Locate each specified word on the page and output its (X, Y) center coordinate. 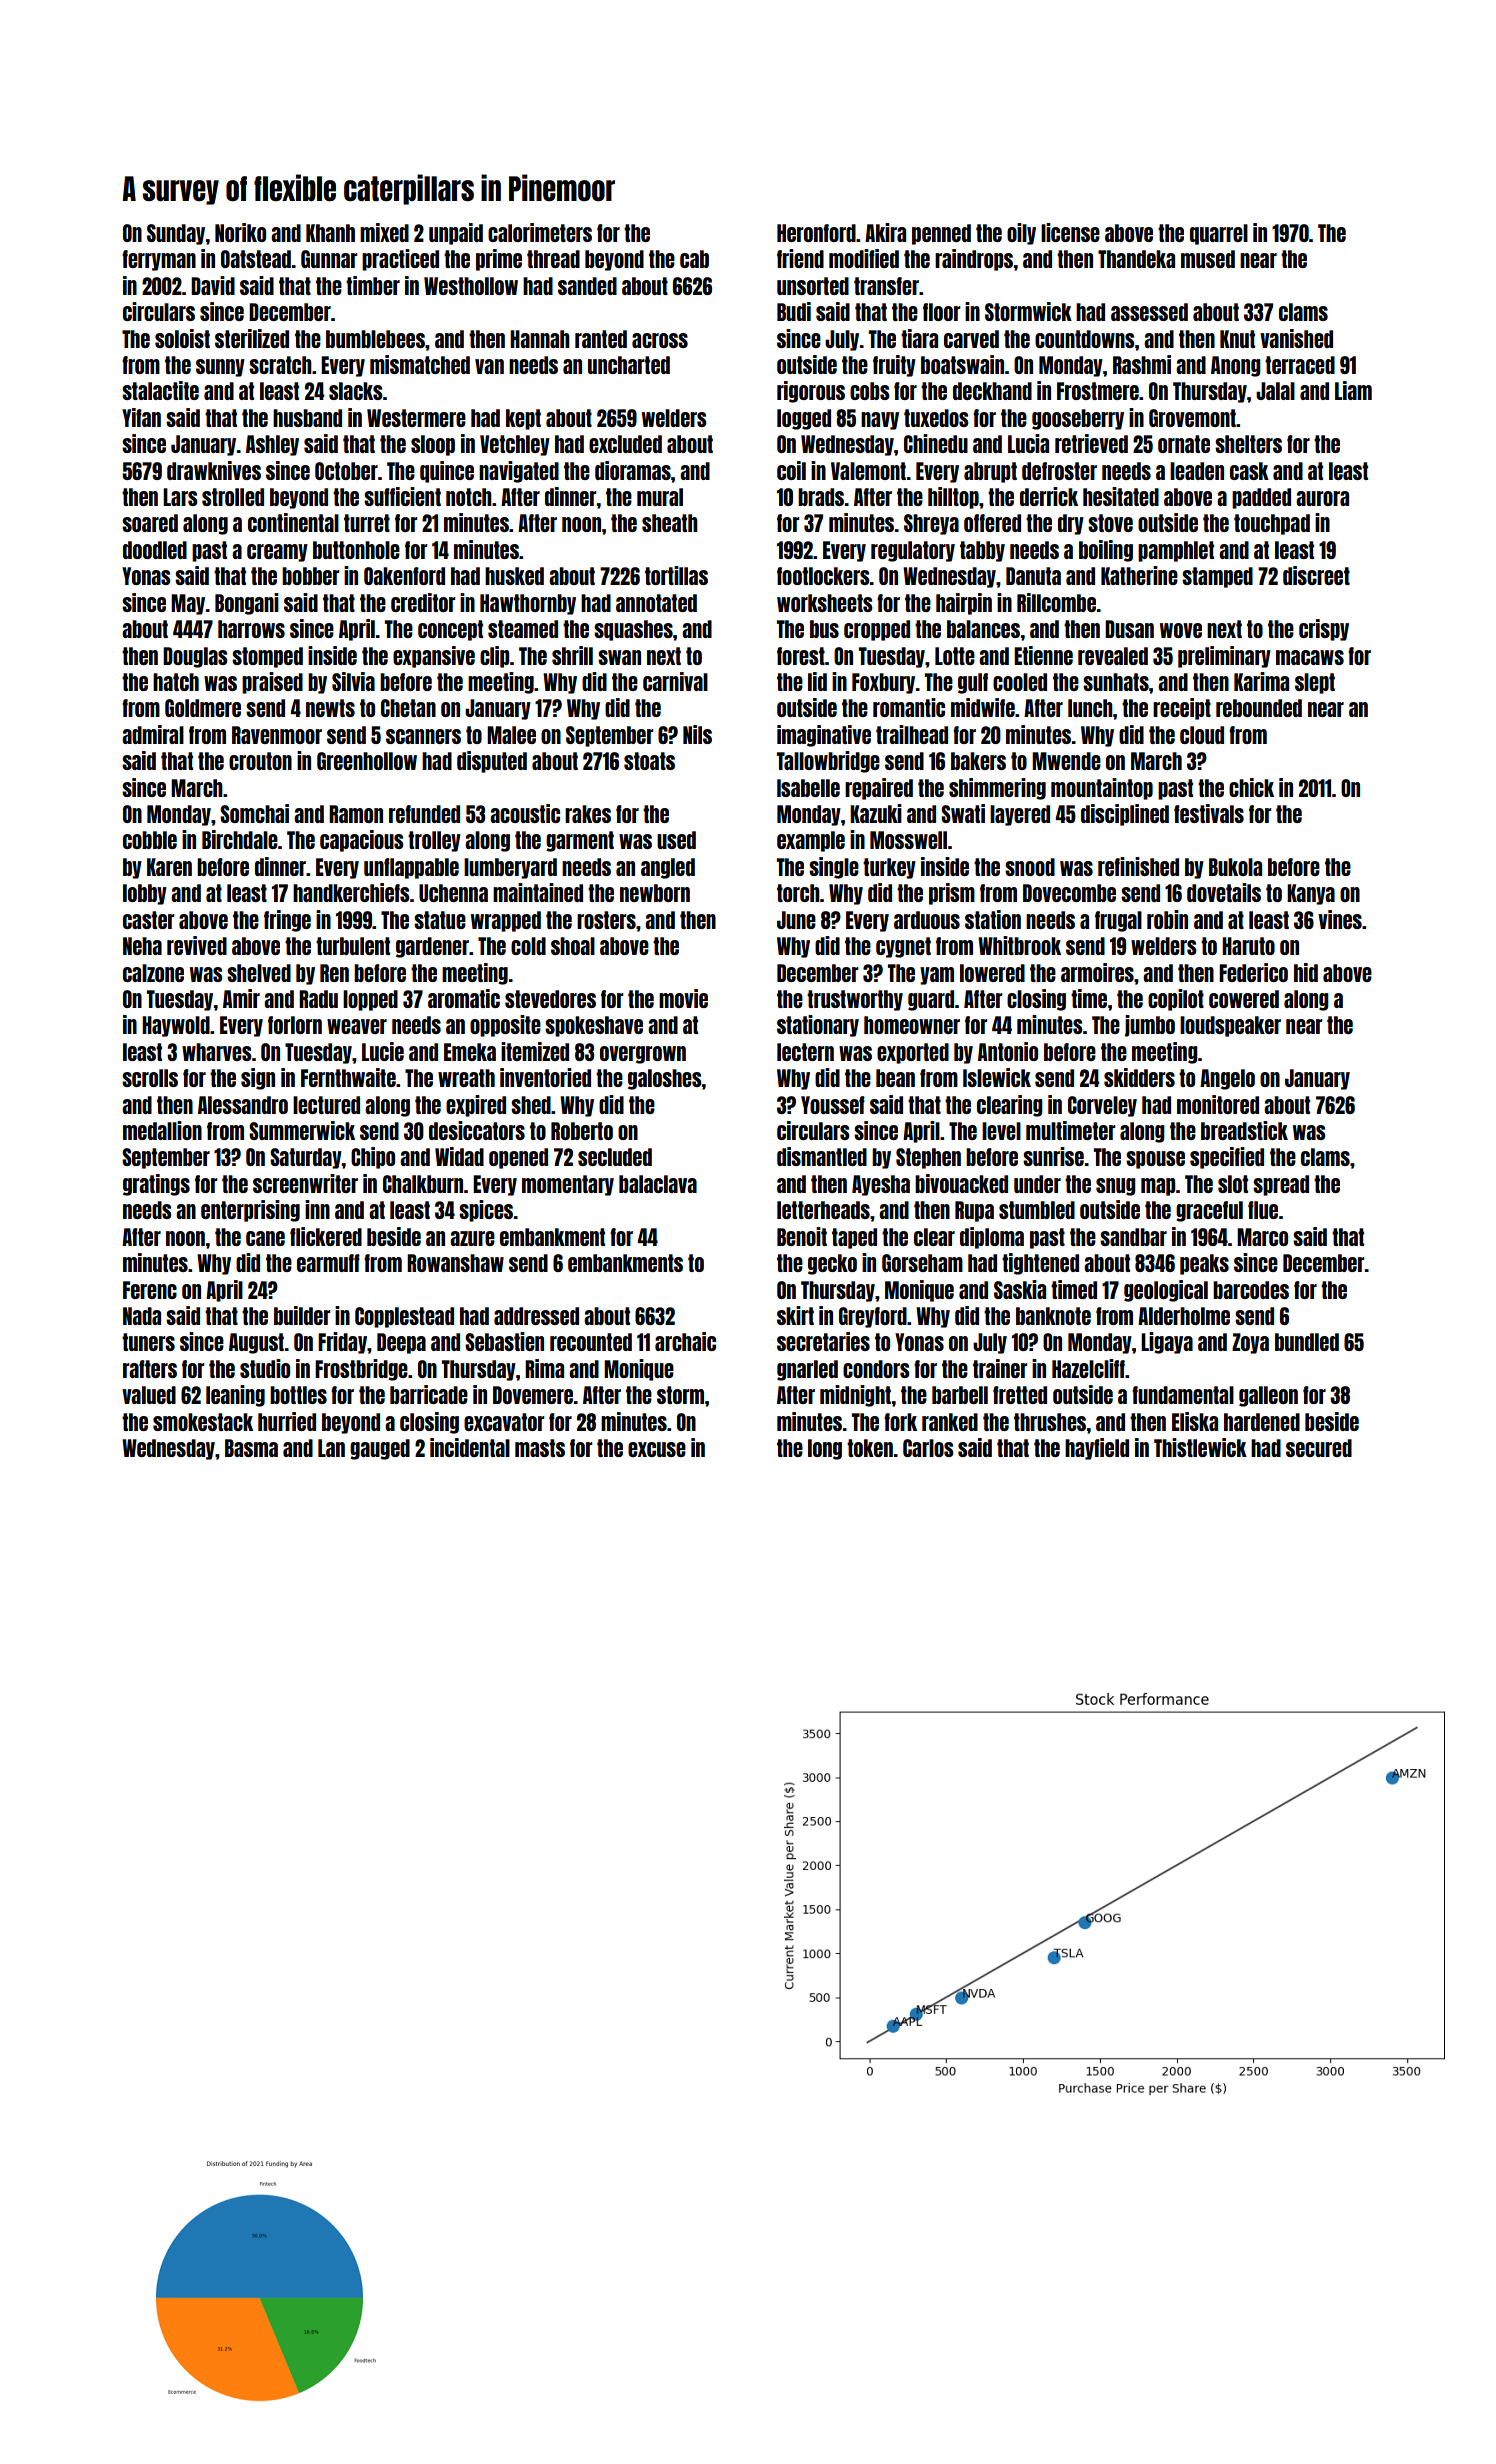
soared (150, 523)
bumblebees (375, 339)
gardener (432, 947)
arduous (927, 920)
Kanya (1311, 894)
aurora (1322, 498)
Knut (1237, 339)
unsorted (813, 286)
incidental (470, 1447)
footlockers (823, 576)
